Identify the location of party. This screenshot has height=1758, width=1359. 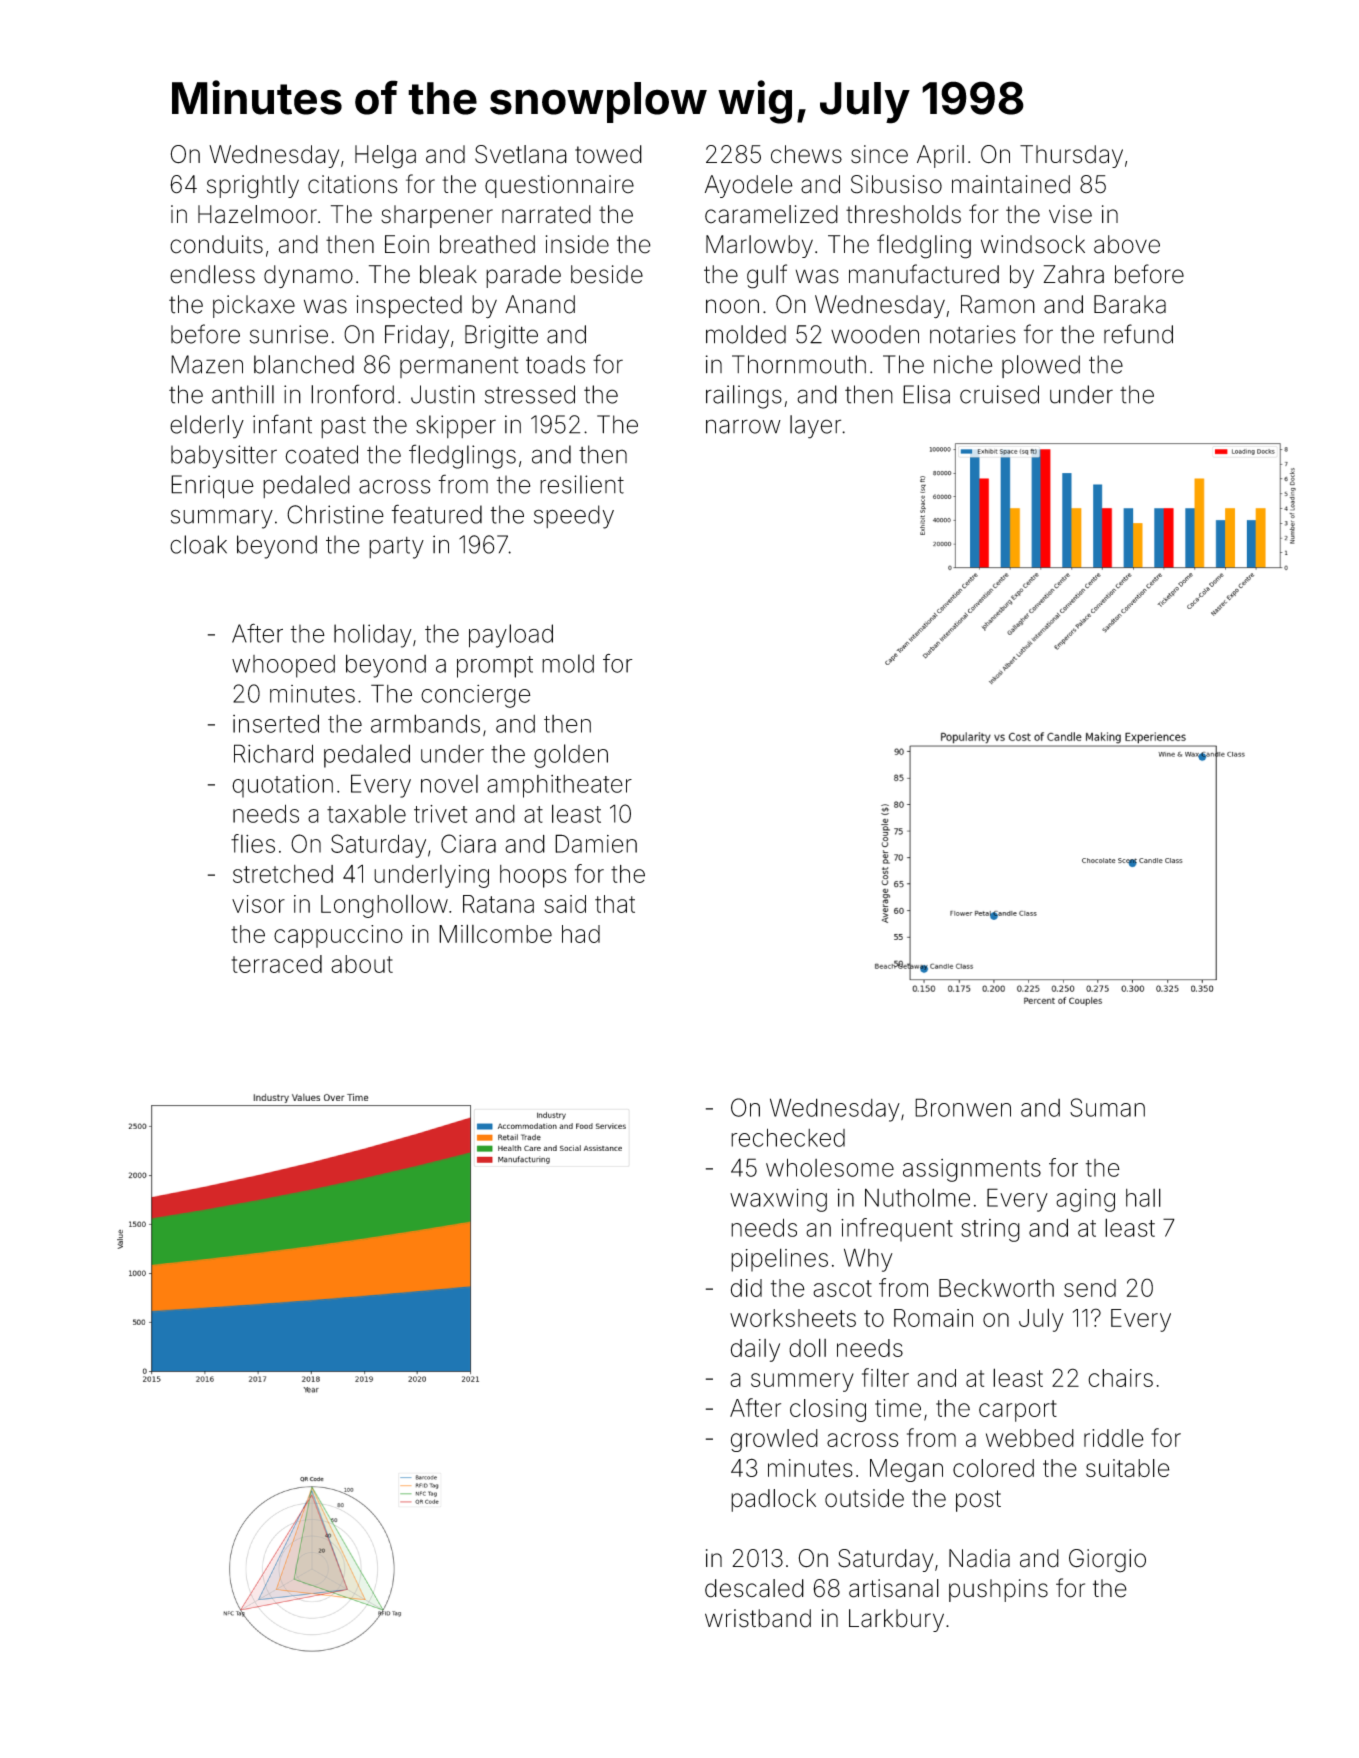
(396, 548).
